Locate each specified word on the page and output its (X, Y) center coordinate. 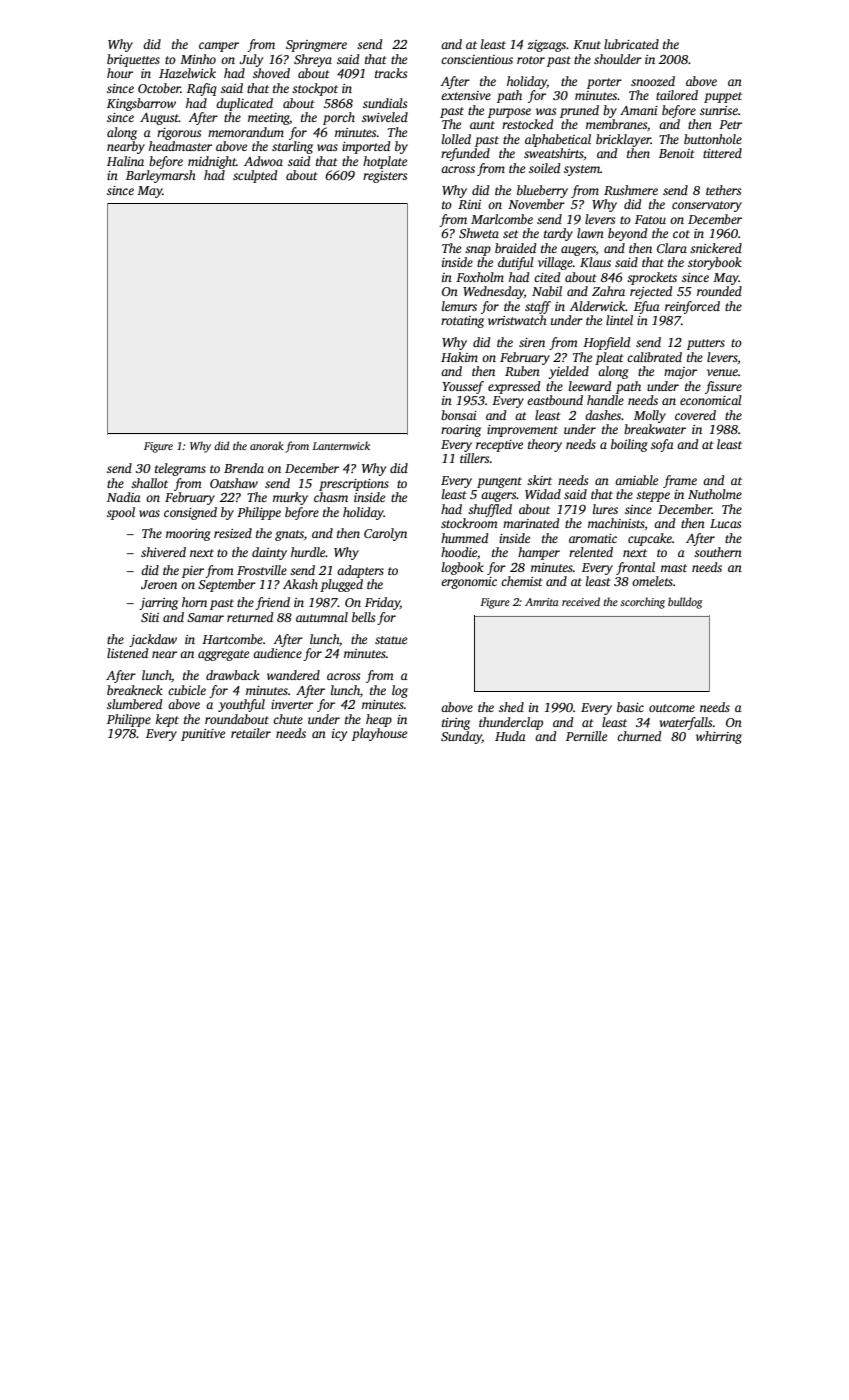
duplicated (244, 104)
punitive (203, 735)
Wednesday (493, 292)
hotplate (385, 162)
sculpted (255, 176)
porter (604, 83)
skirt (539, 480)
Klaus (595, 262)
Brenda (244, 468)
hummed (464, 538)
